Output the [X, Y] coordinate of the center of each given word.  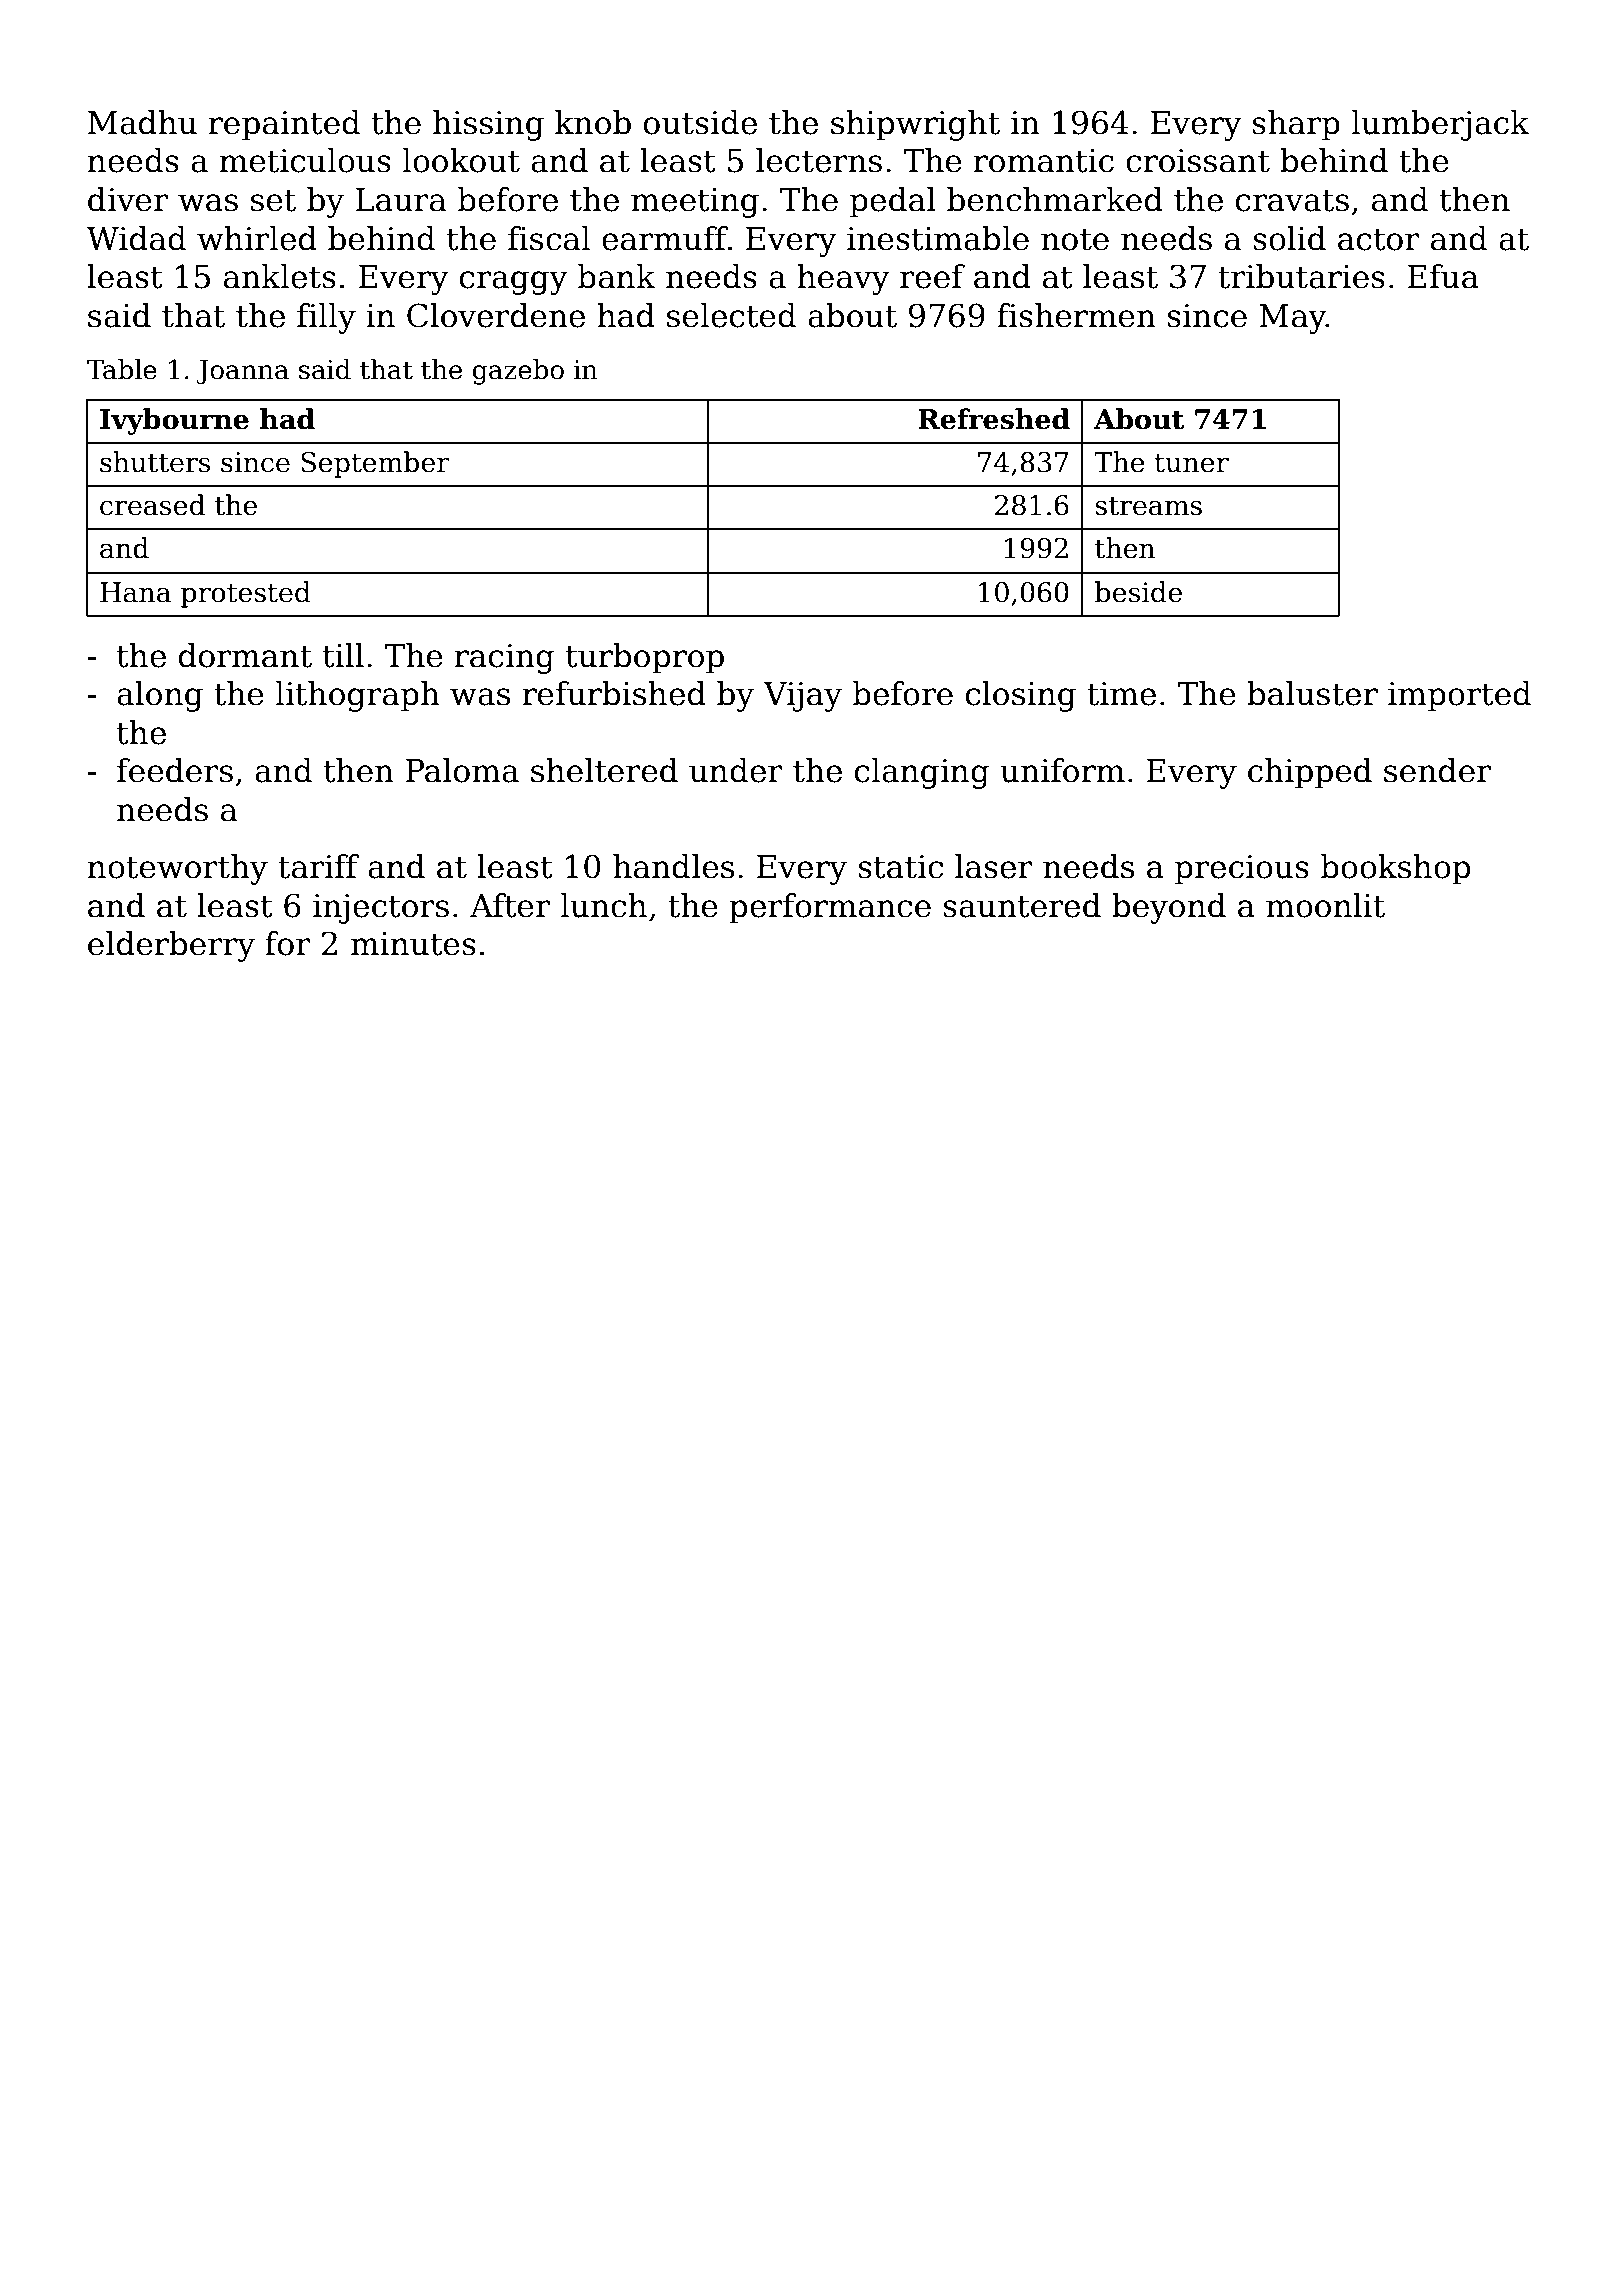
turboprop [645, 658]
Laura [400, 200]
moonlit [1325, 905]
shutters [155, 462]
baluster [1312, 693]
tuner [1191, 463]
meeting [695, 203]
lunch [604, 905]
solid [1289, 238]
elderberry [171, 946]
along [160, 696]
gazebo [518, 372]
